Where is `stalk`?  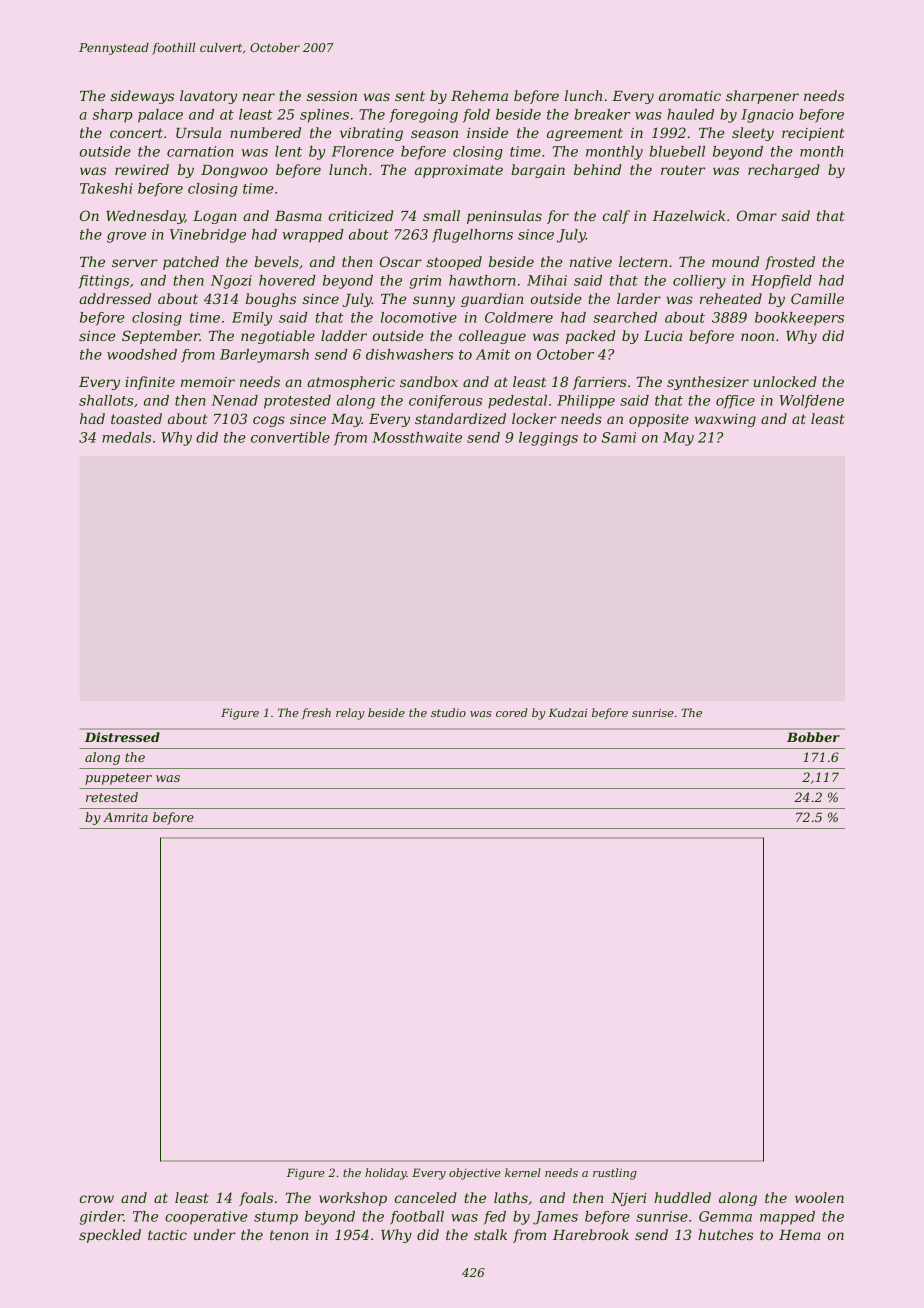 stalk is located at coordinates (490, 1234).
